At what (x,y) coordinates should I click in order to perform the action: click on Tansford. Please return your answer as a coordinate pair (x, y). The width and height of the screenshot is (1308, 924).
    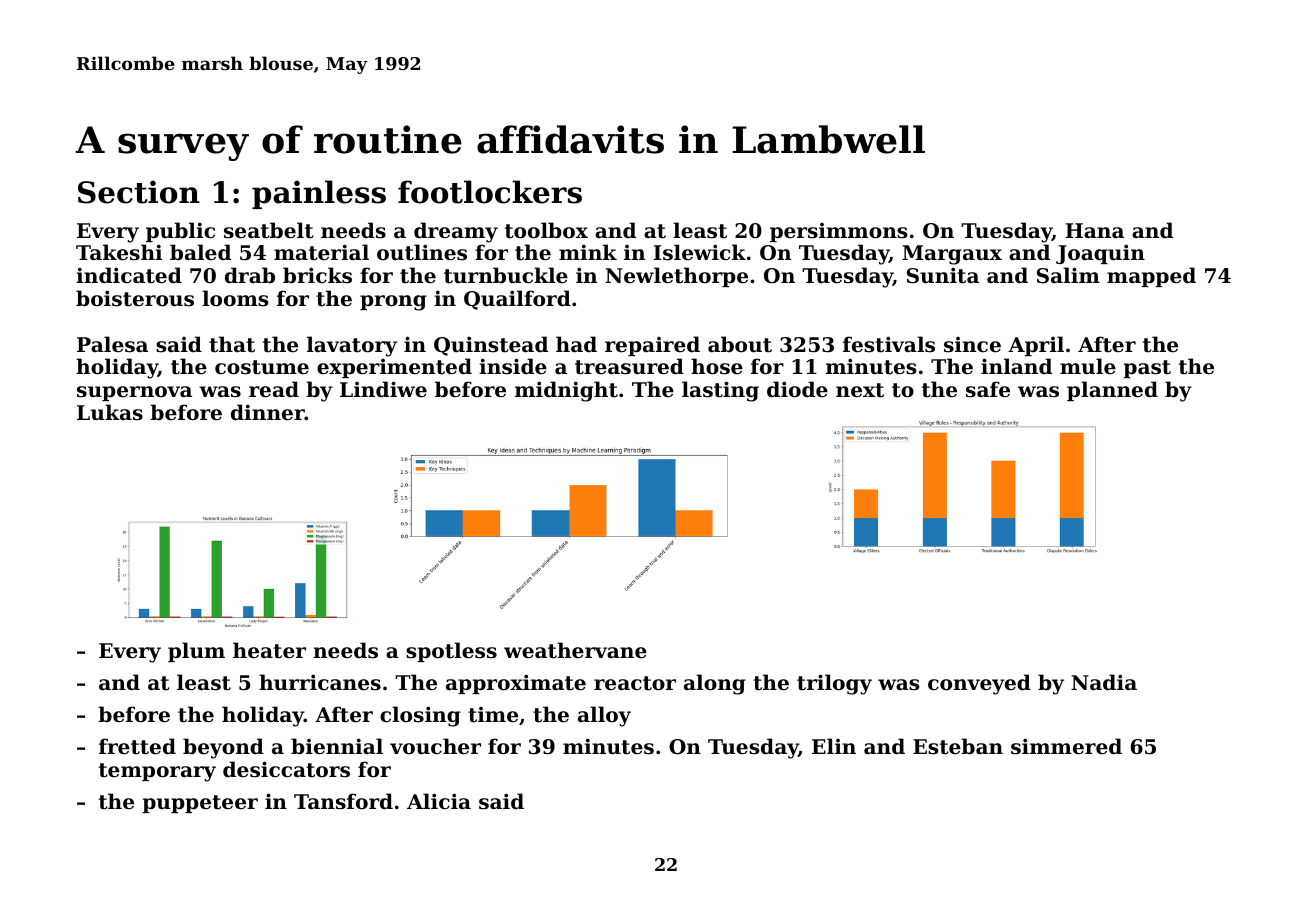
    Looking at the image, I should click on (343, 801).
